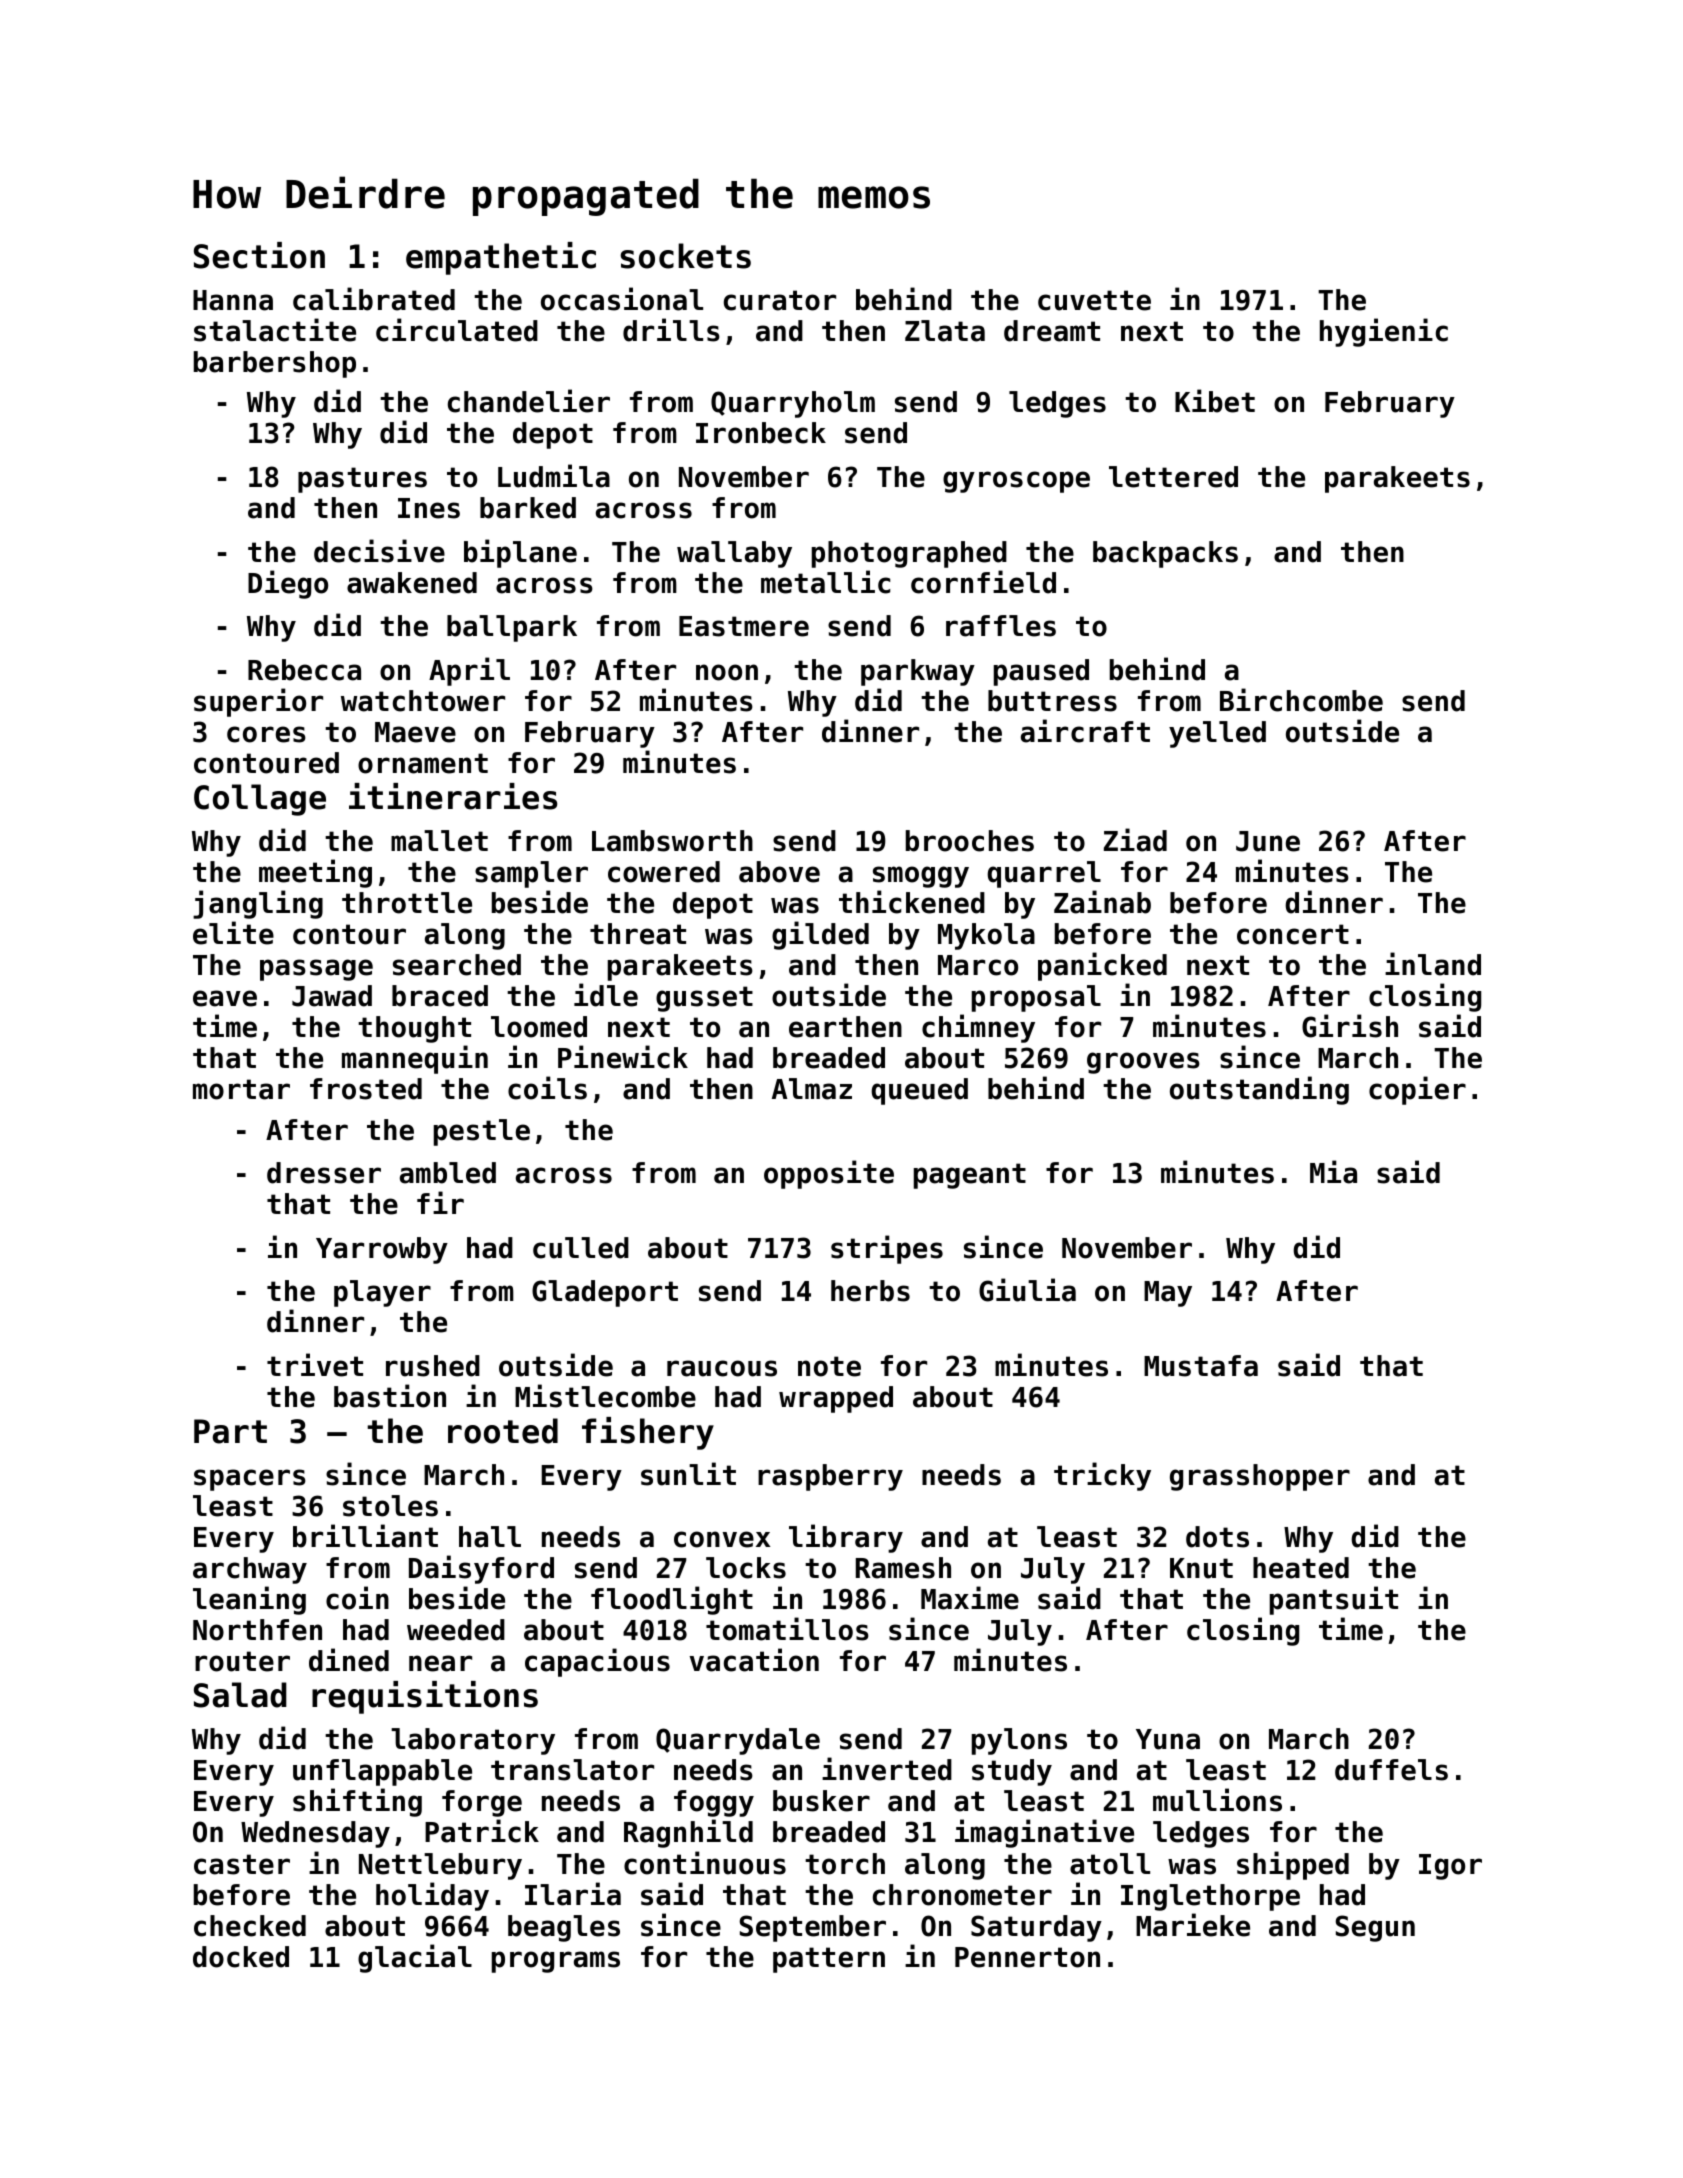 The width and height of the document is (1683, 2178). What do you see at coordinates (1450, 1867) in the document?
I see `Igor` at bounding box center [1450, 1867].
